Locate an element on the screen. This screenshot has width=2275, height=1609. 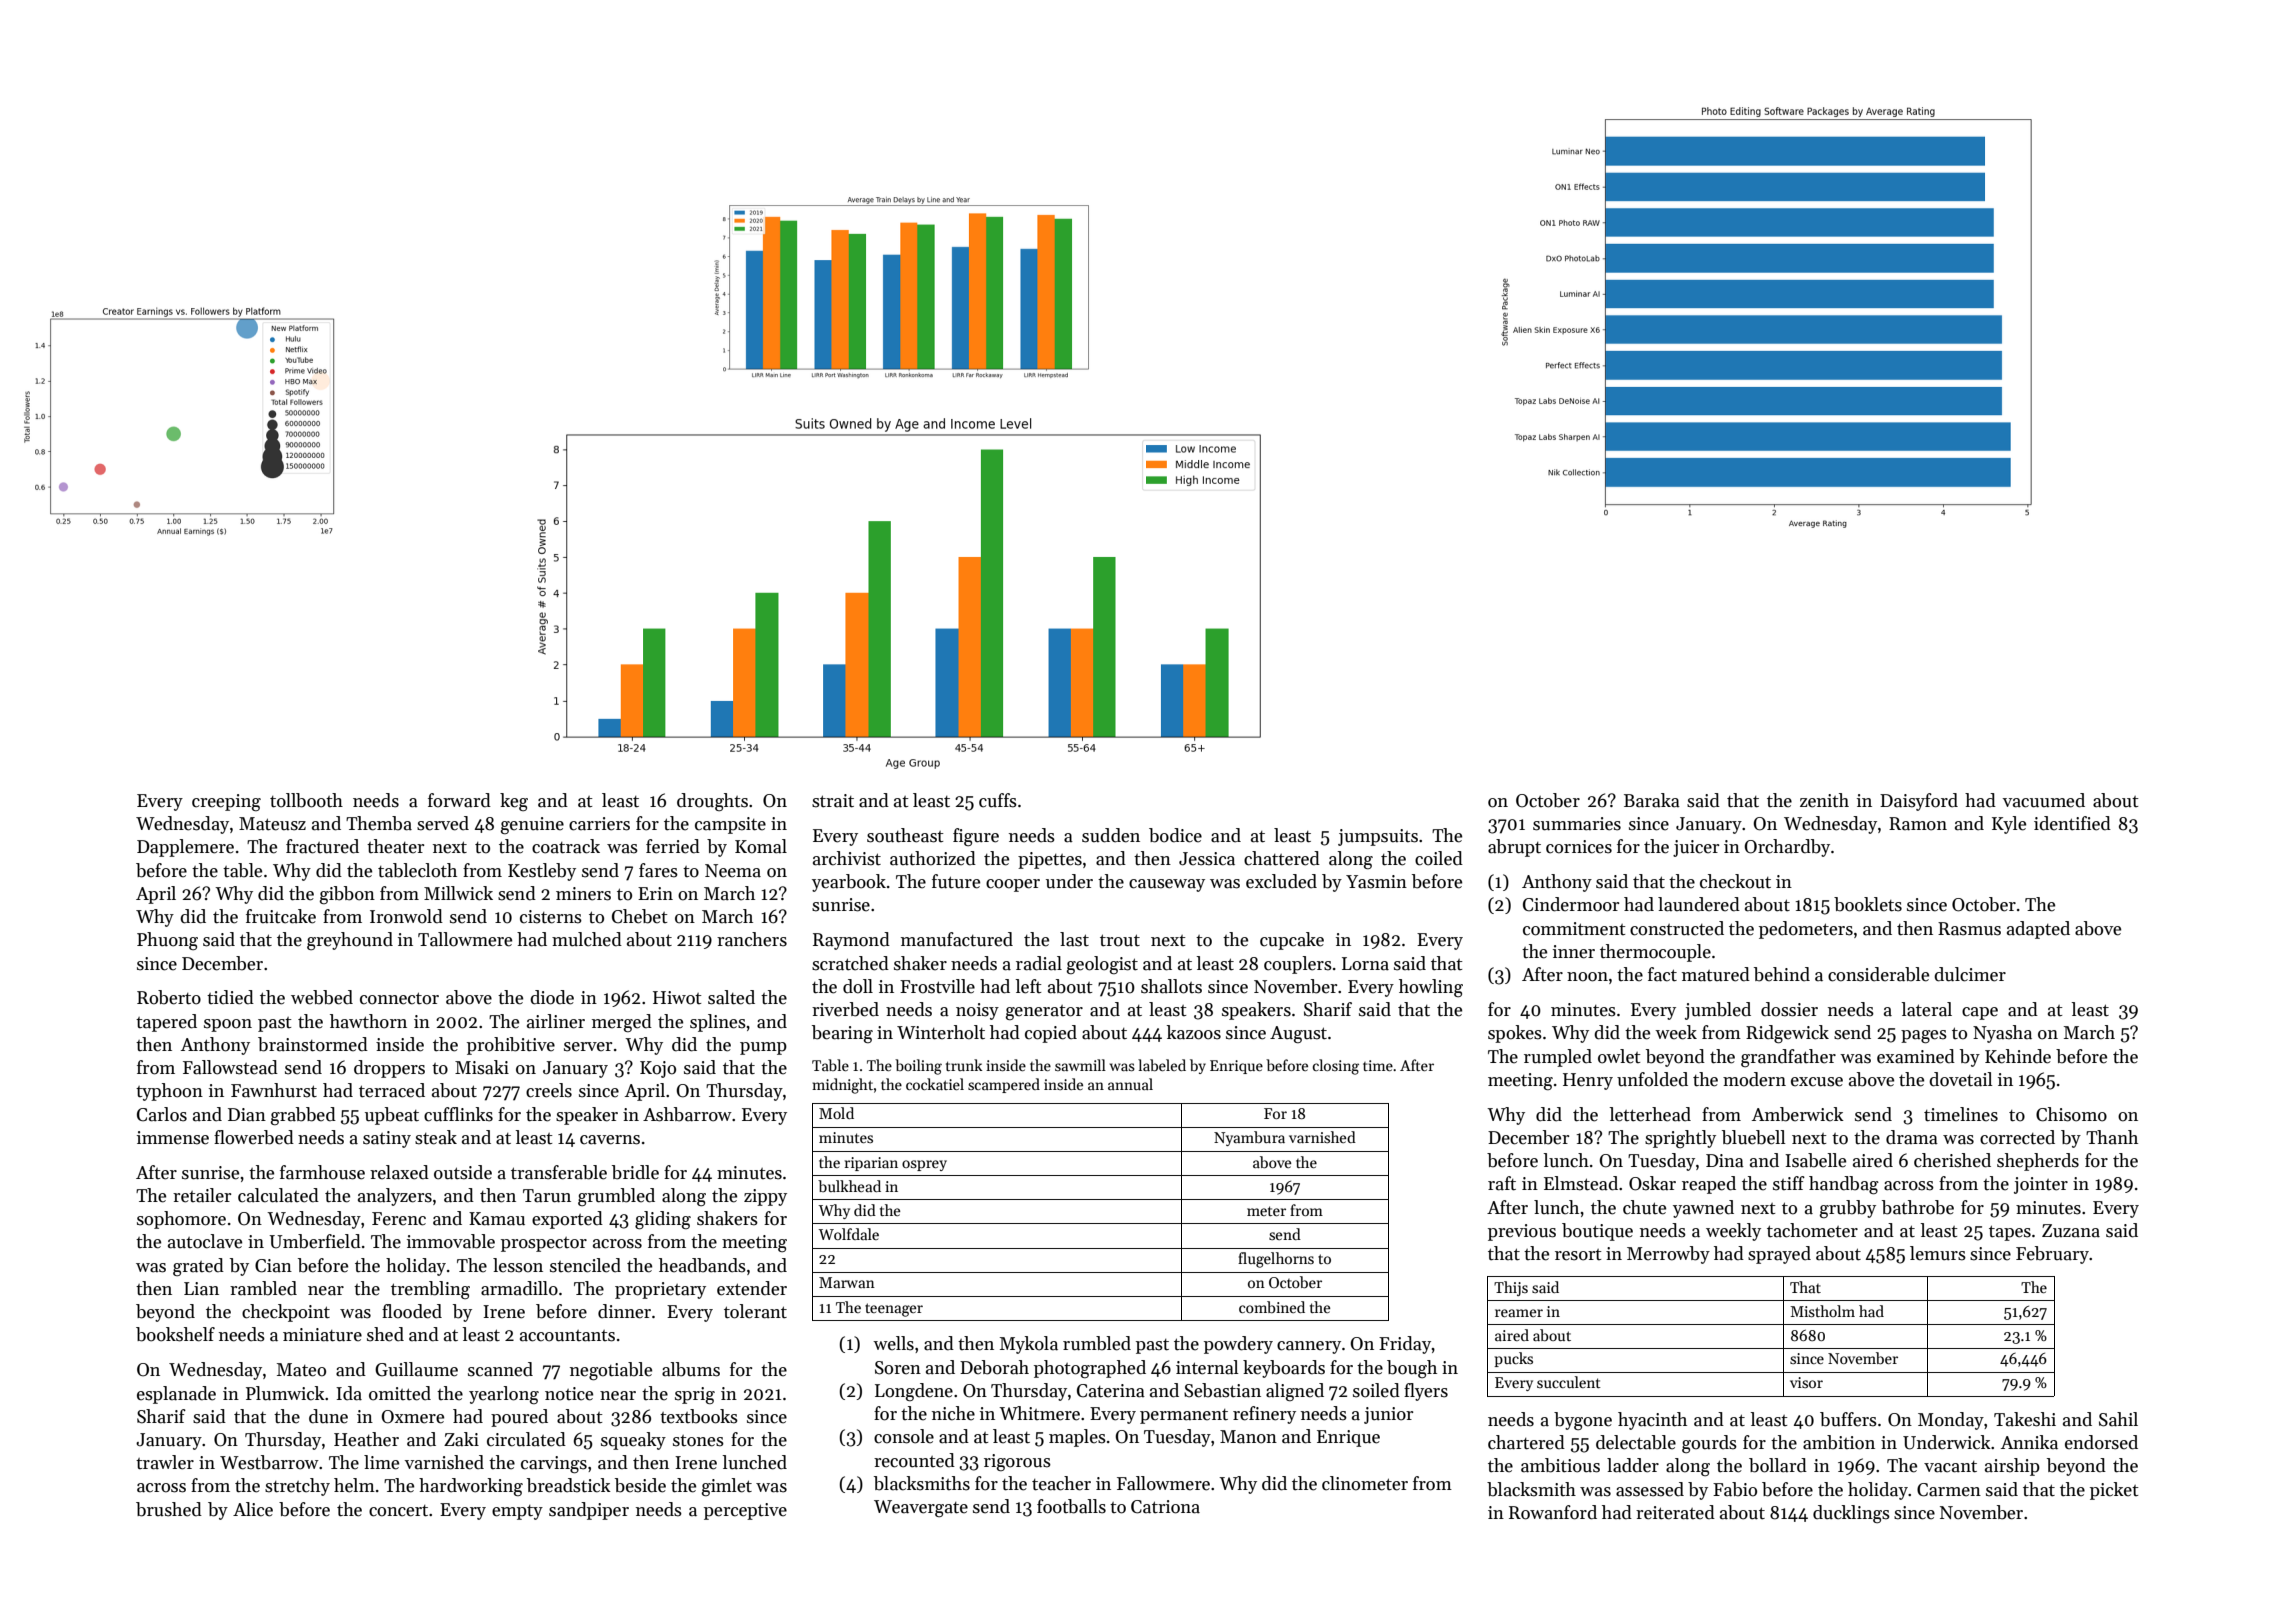
authorized is located at coordinates (933, 858).
